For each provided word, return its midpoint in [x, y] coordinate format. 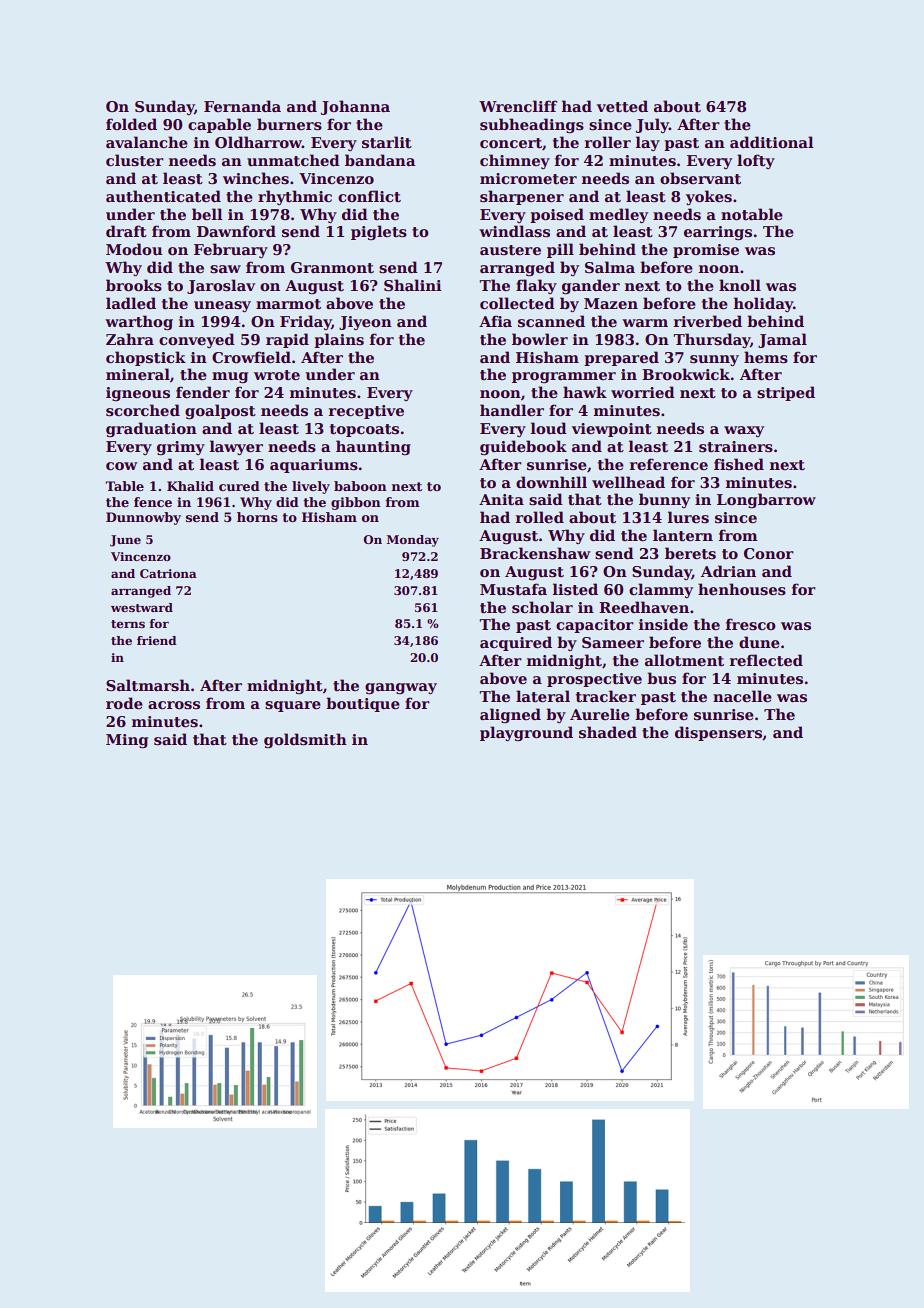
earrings [718, 233]
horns [257, 517]
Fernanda [242, 106]
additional [772, 142]
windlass [514, 231]
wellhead [628, 482]
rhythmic [295, 197]
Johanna [355, 107]
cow [121, 466]
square [293, 706]
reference [668, 464]
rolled [539, 517]
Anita [501, 500]
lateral [543, 696]
